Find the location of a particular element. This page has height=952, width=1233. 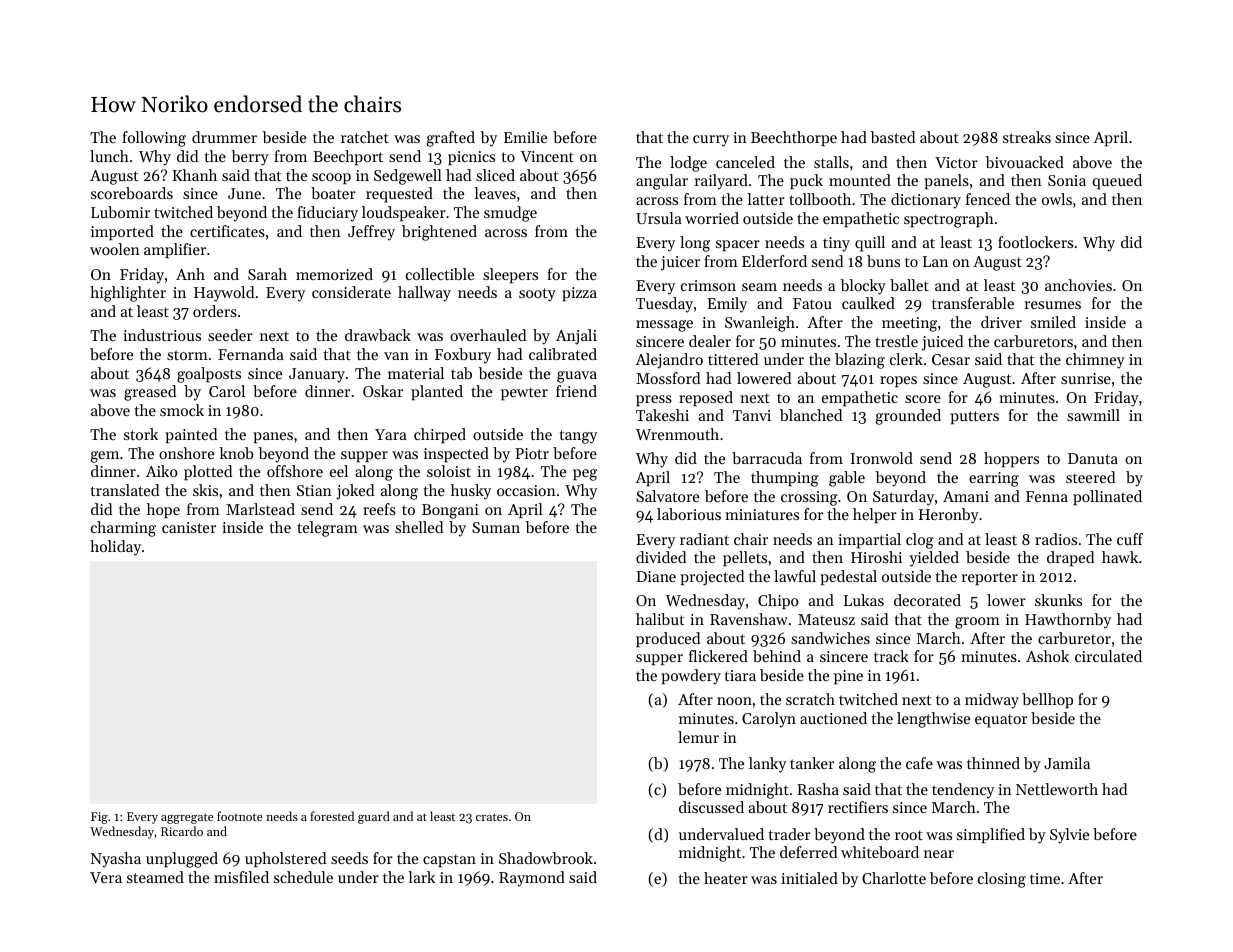

highlighter is located at coordinates (128, 294).
